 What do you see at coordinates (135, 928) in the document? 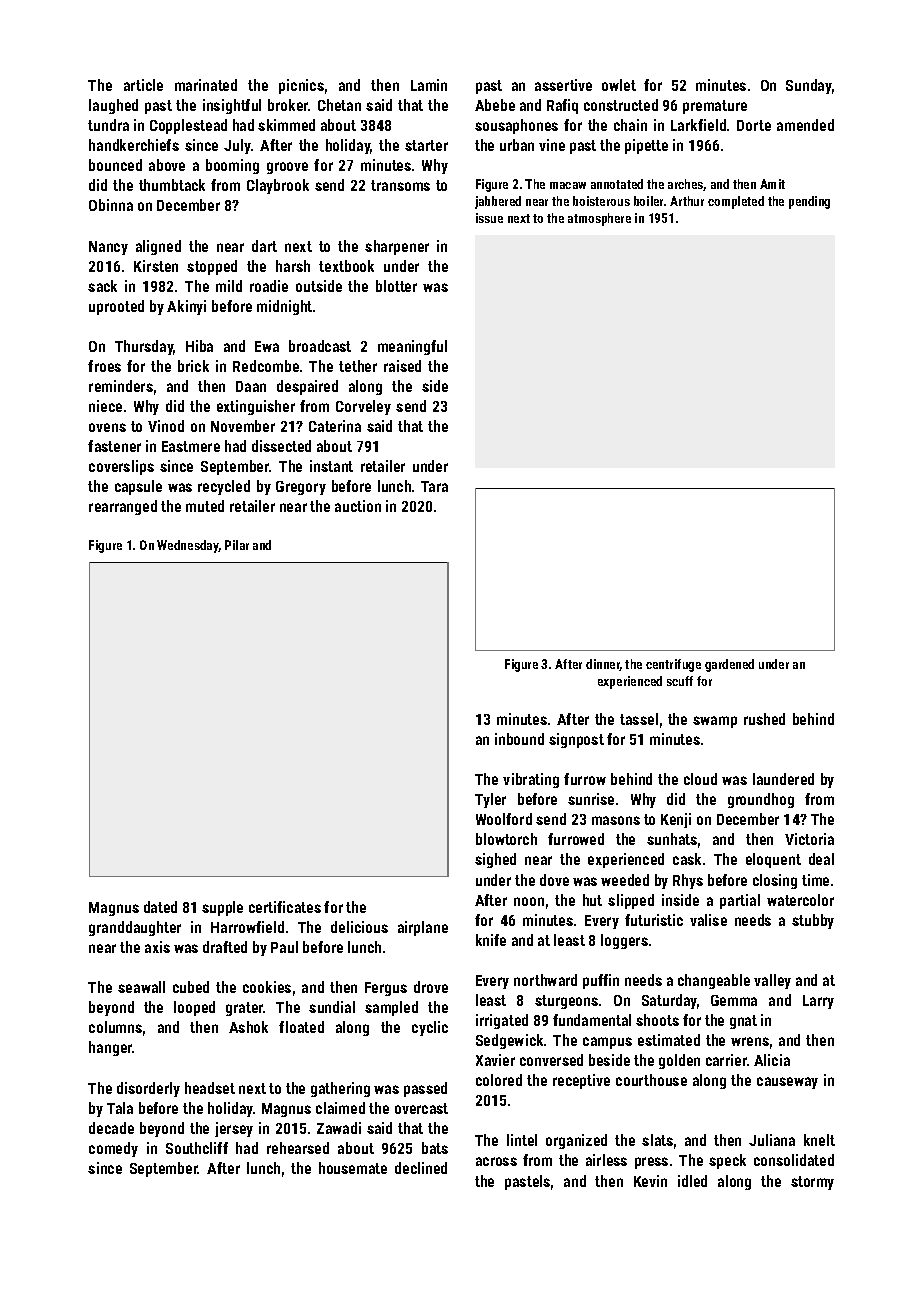
I see `granddaughter` at bounding box center [135, 928].
